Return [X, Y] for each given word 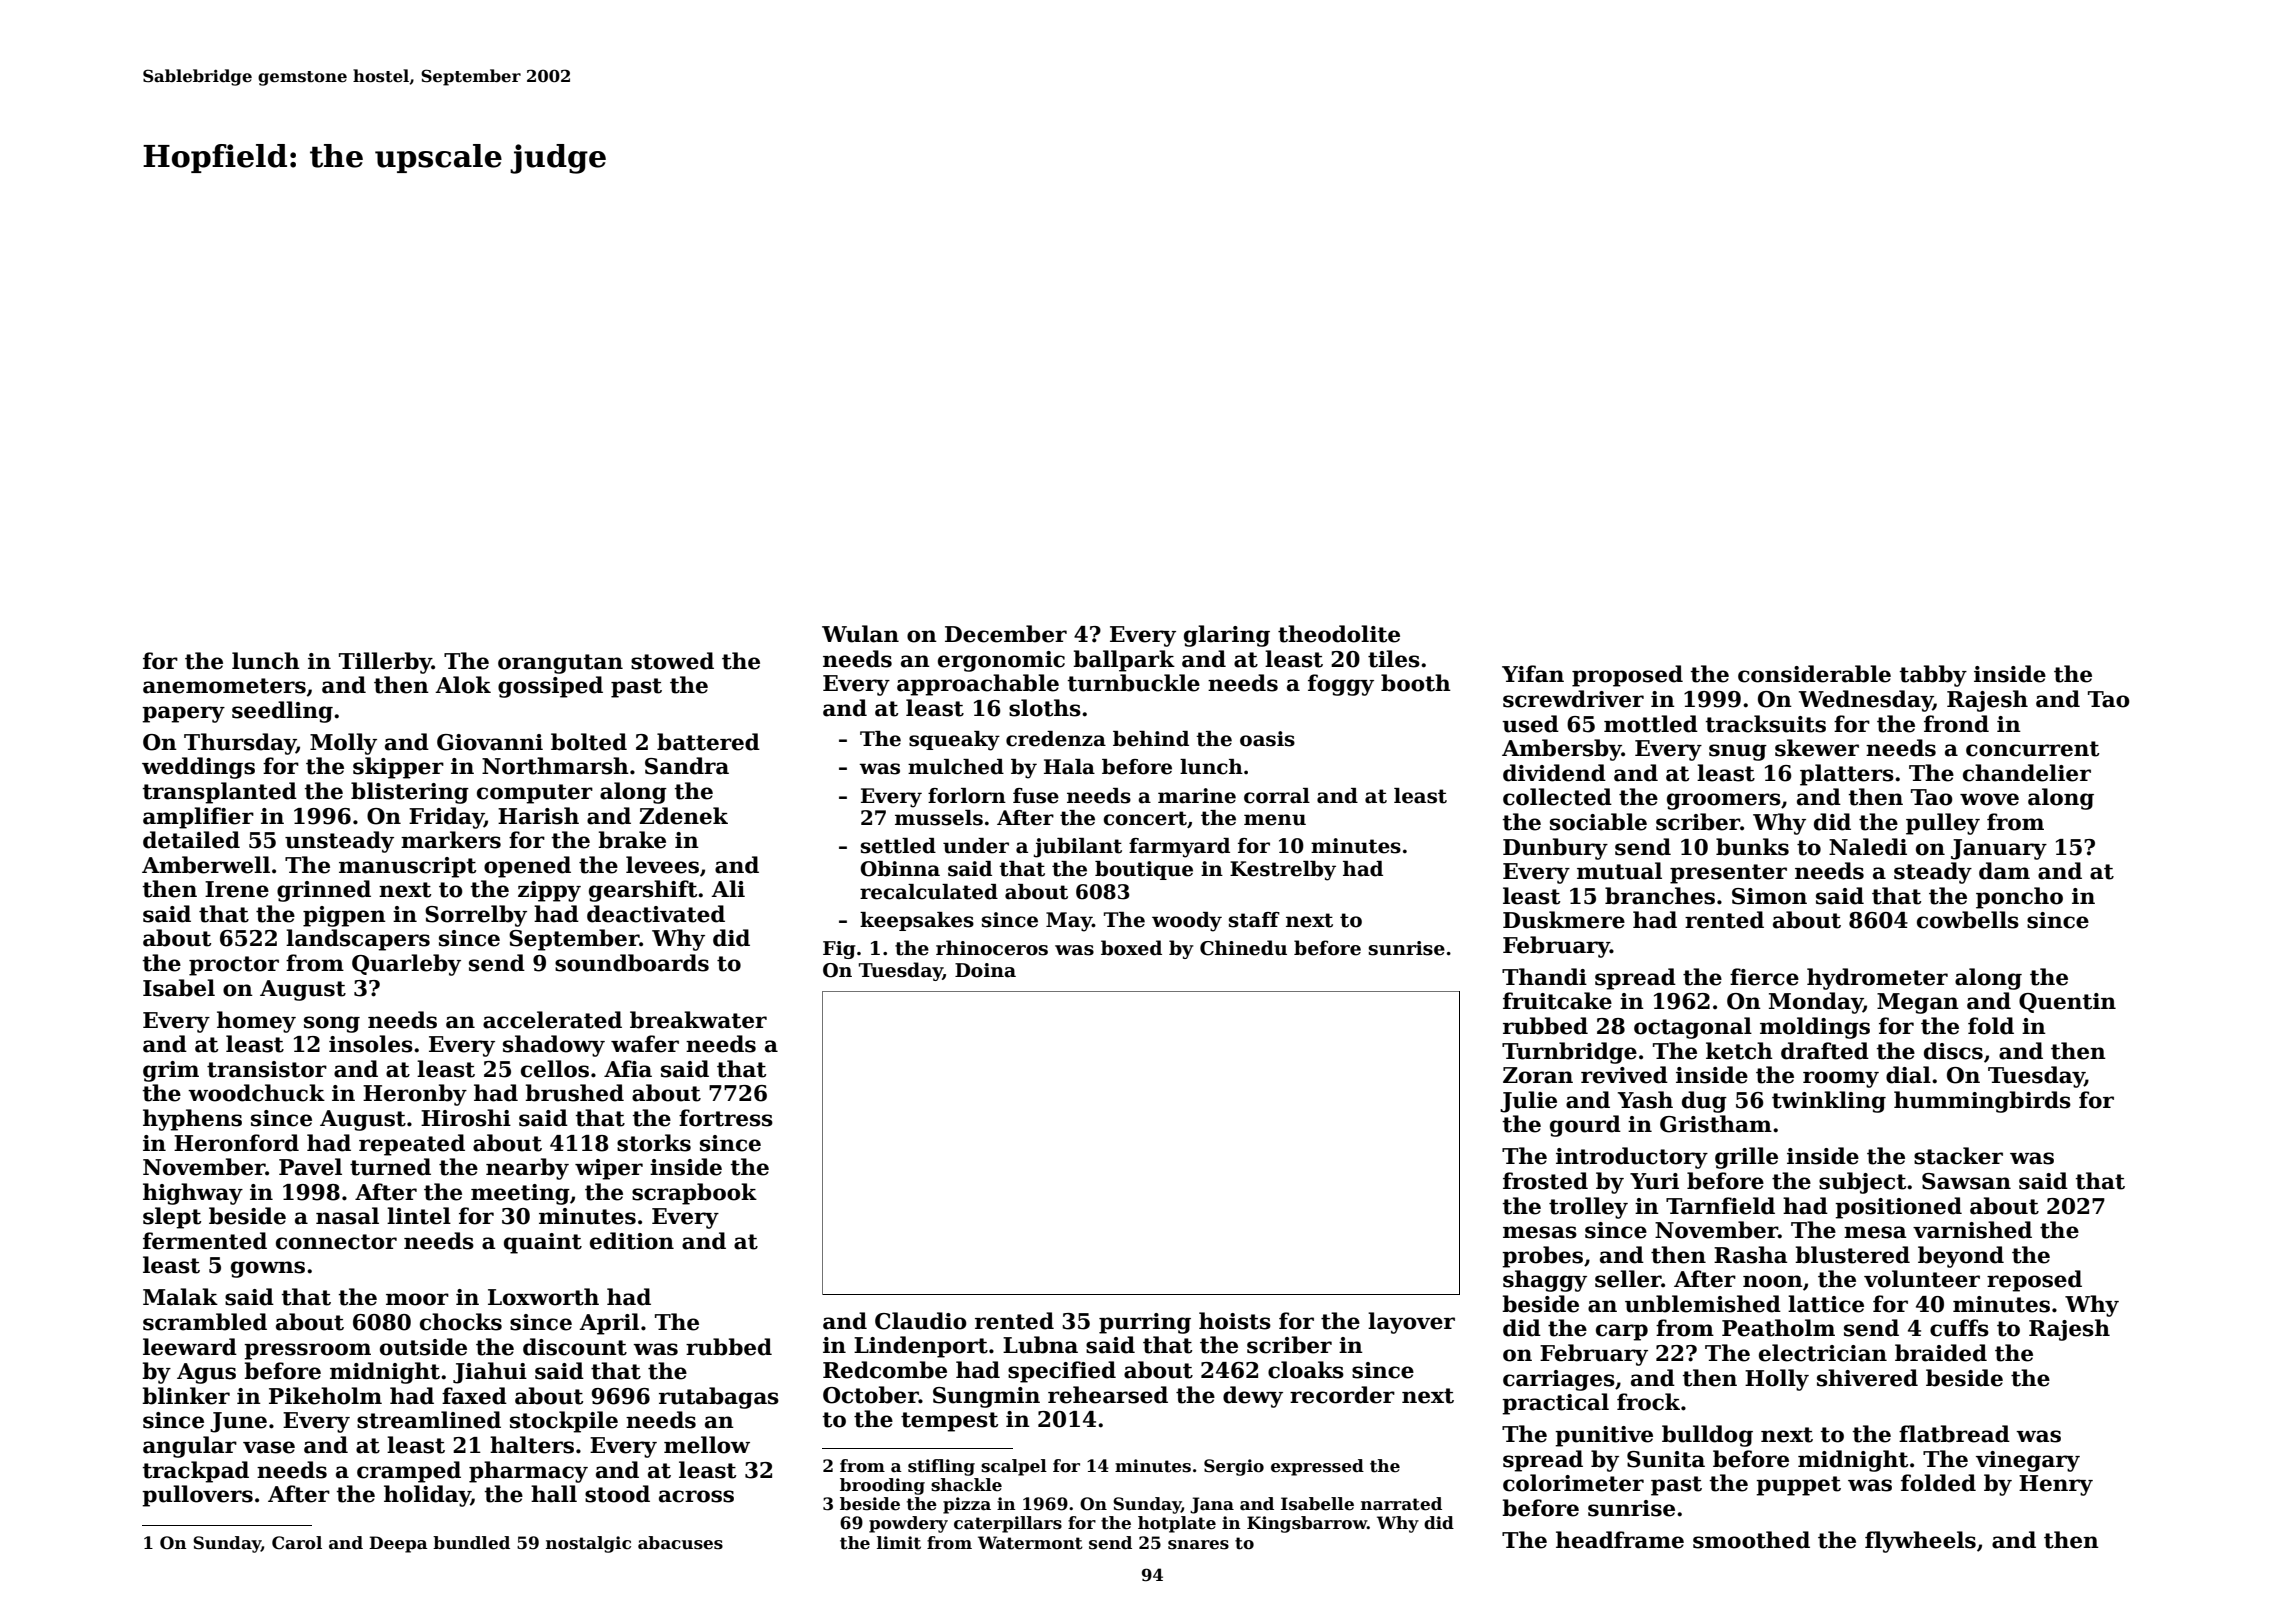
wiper [609, 1169]
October [871, 1395]
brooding [882, 1486]
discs [1953, 1051]
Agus [206, 1373]
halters [532, 1445]
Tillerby [385, 663]
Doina [985, 970]
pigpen [344, 916]
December [1006, 634]
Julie [1528, 1102]
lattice [1826, 1304]
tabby [1933, 676]
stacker [1958, 1156]
